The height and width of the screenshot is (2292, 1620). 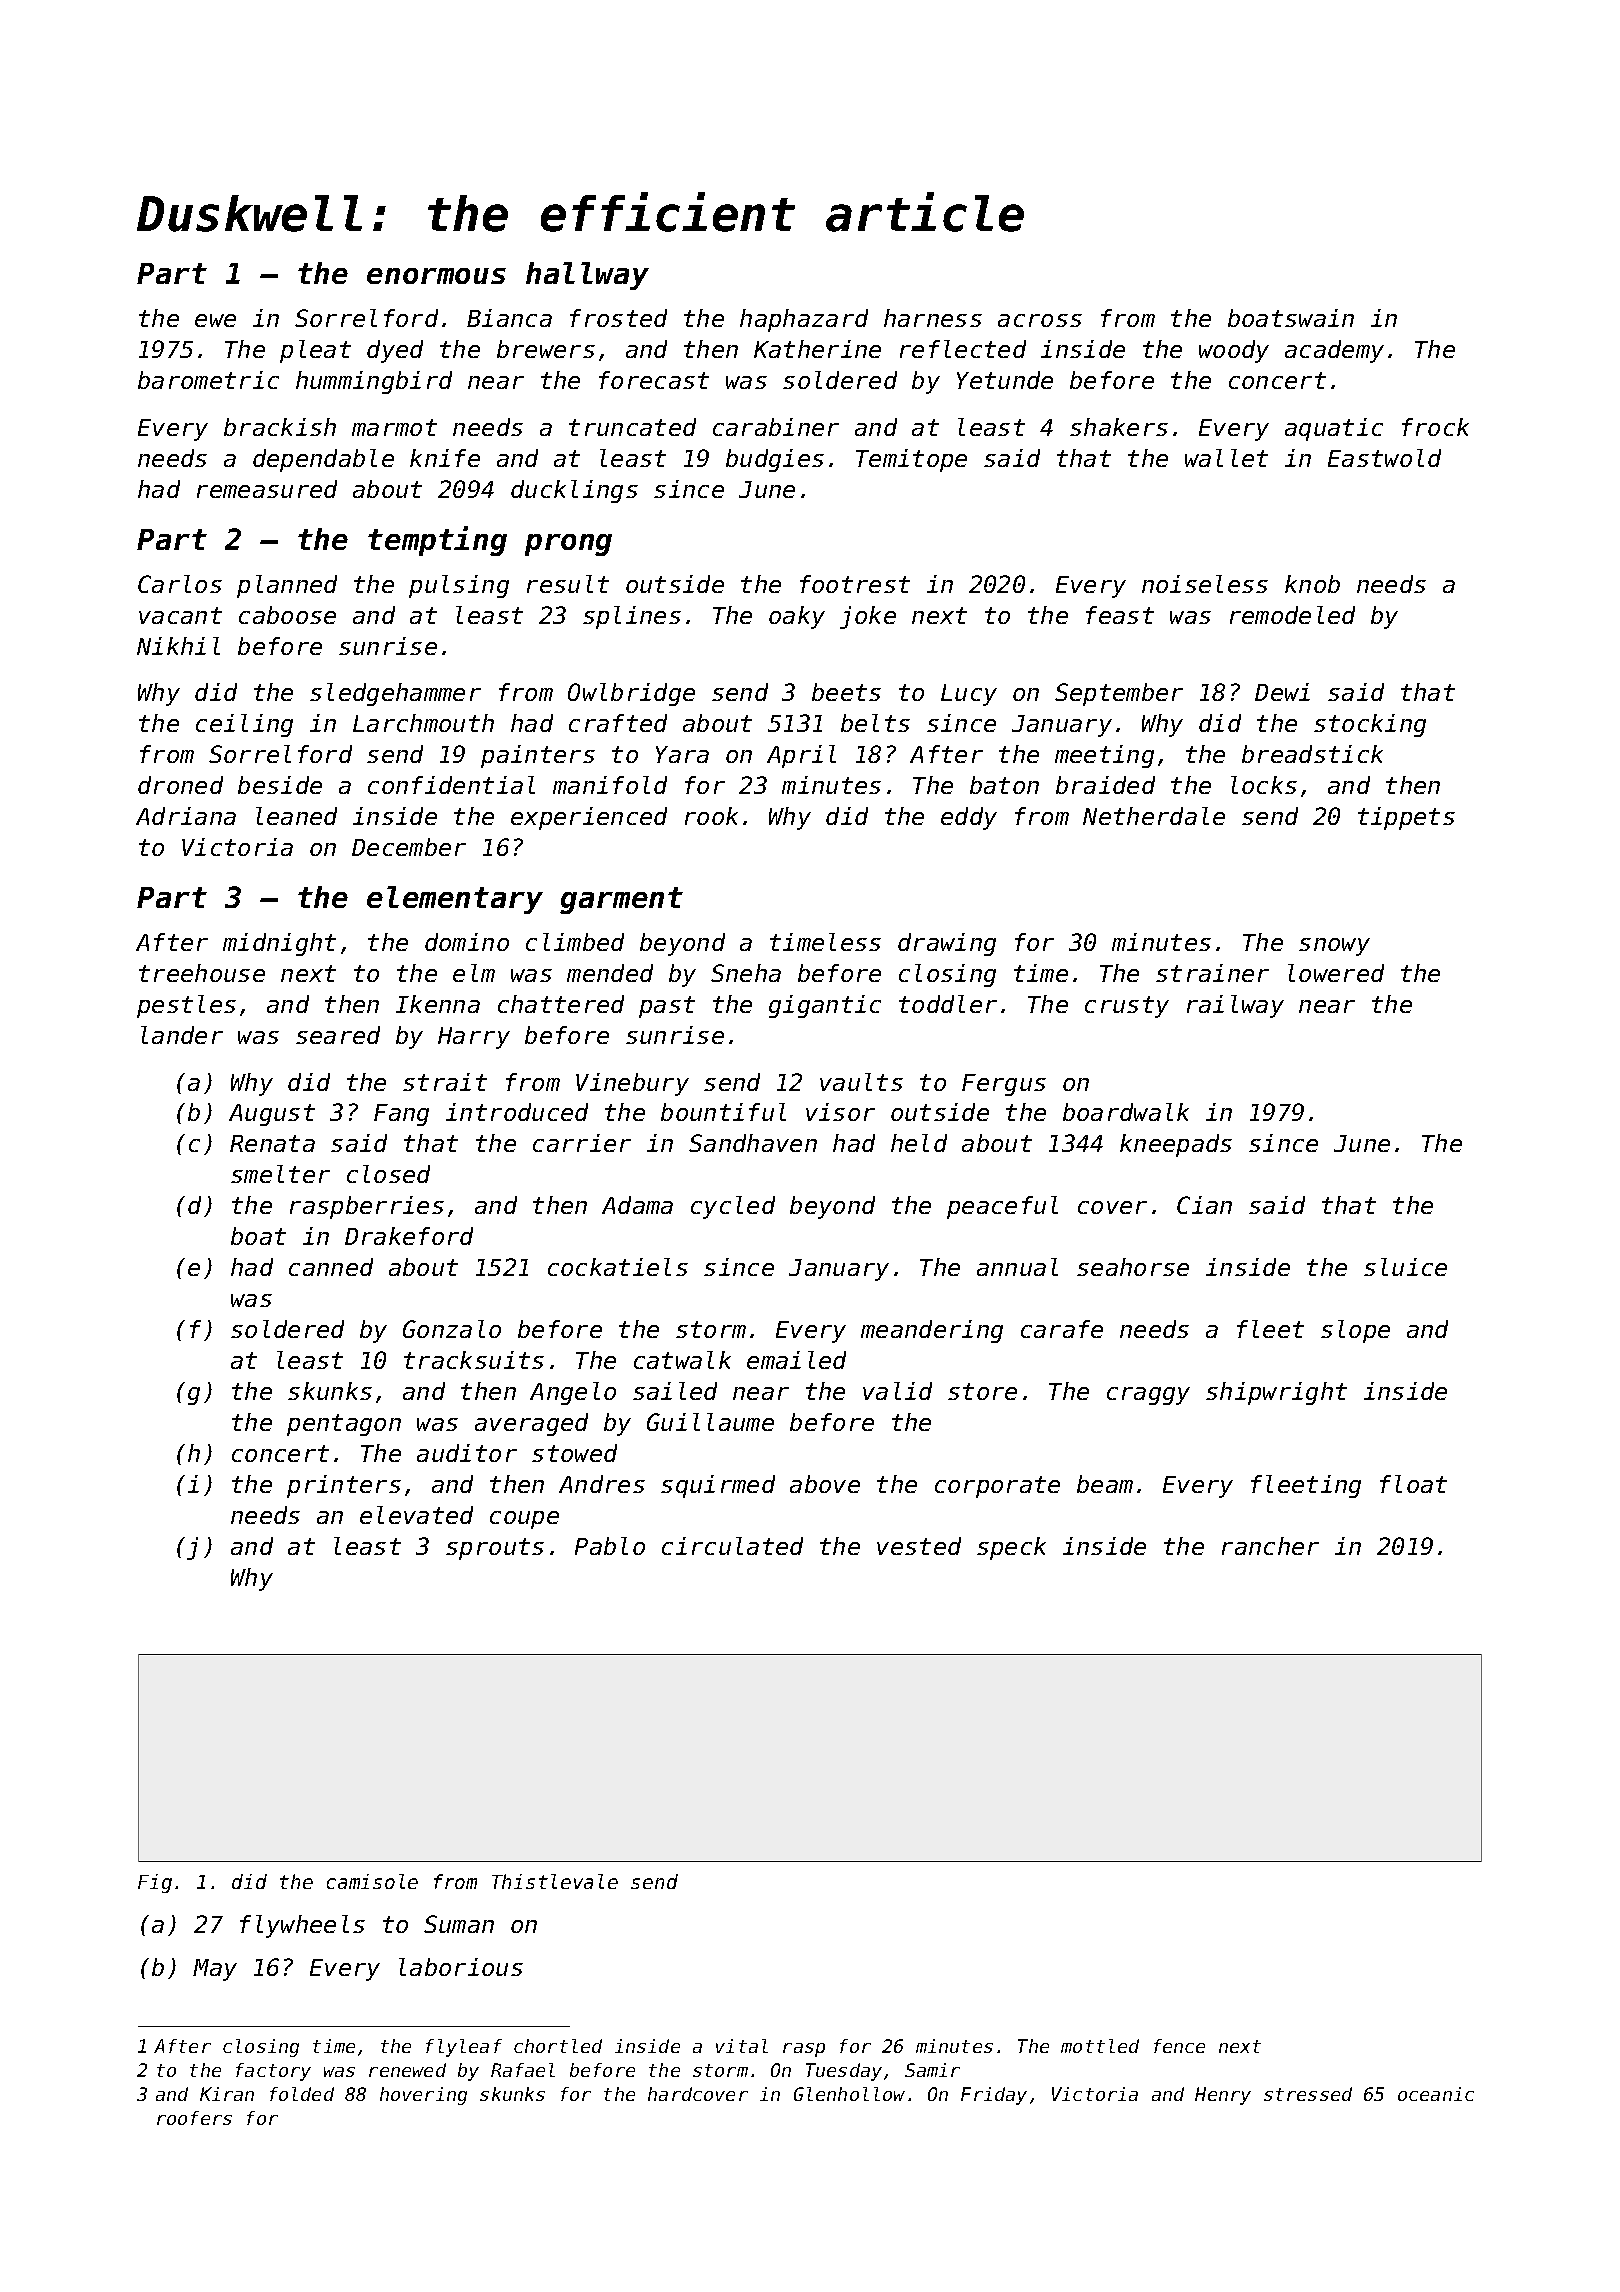 What do you see at coordinates (331, 1267) in the screenshot?
I see `canned` at bounding box center [331, 1267].
